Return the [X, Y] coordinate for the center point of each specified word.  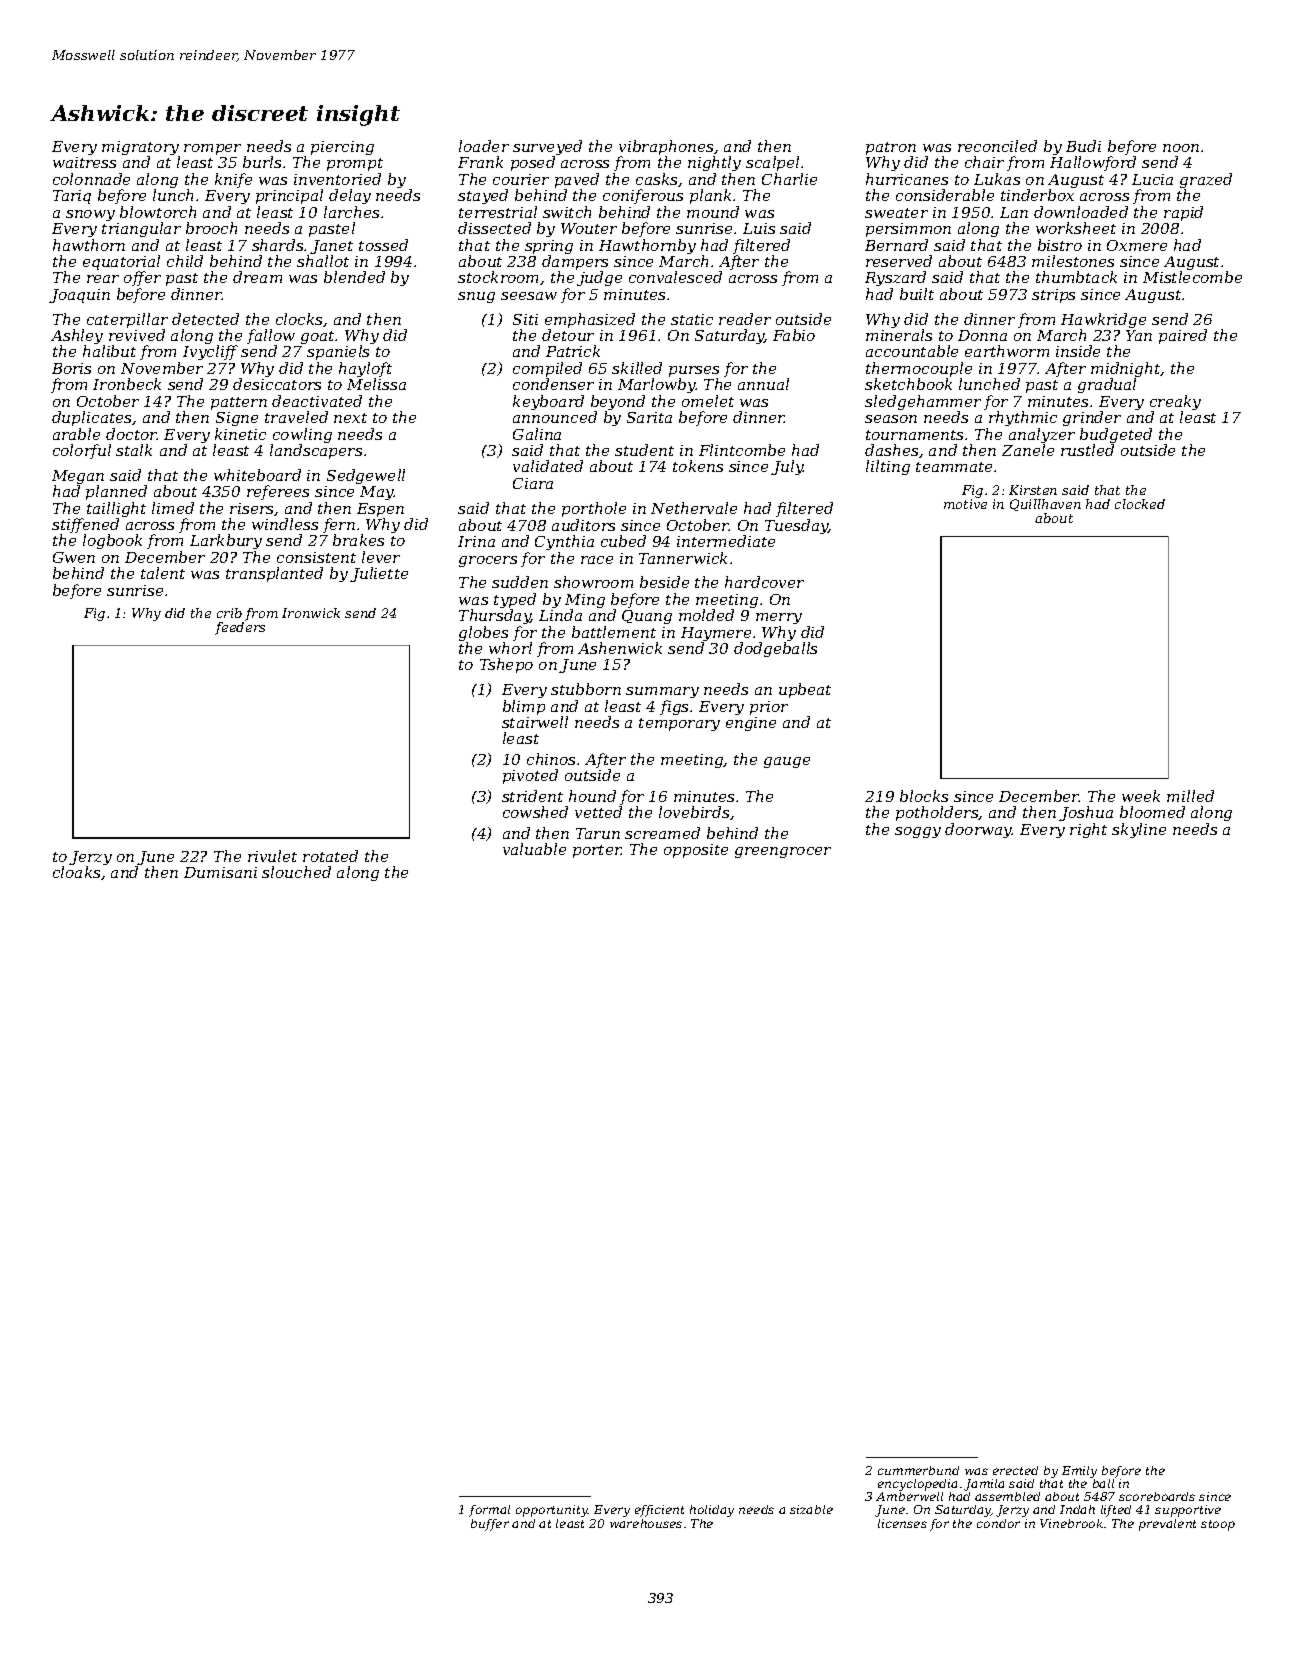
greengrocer [783, 852]
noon [1181, 148]
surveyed [547, 148]
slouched [296, 872]
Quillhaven [1045, 505]
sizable [811, 1509]
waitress [84, 162]
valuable [534, 849]
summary [662, 692]
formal [489, 1511]
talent [163, 573]
